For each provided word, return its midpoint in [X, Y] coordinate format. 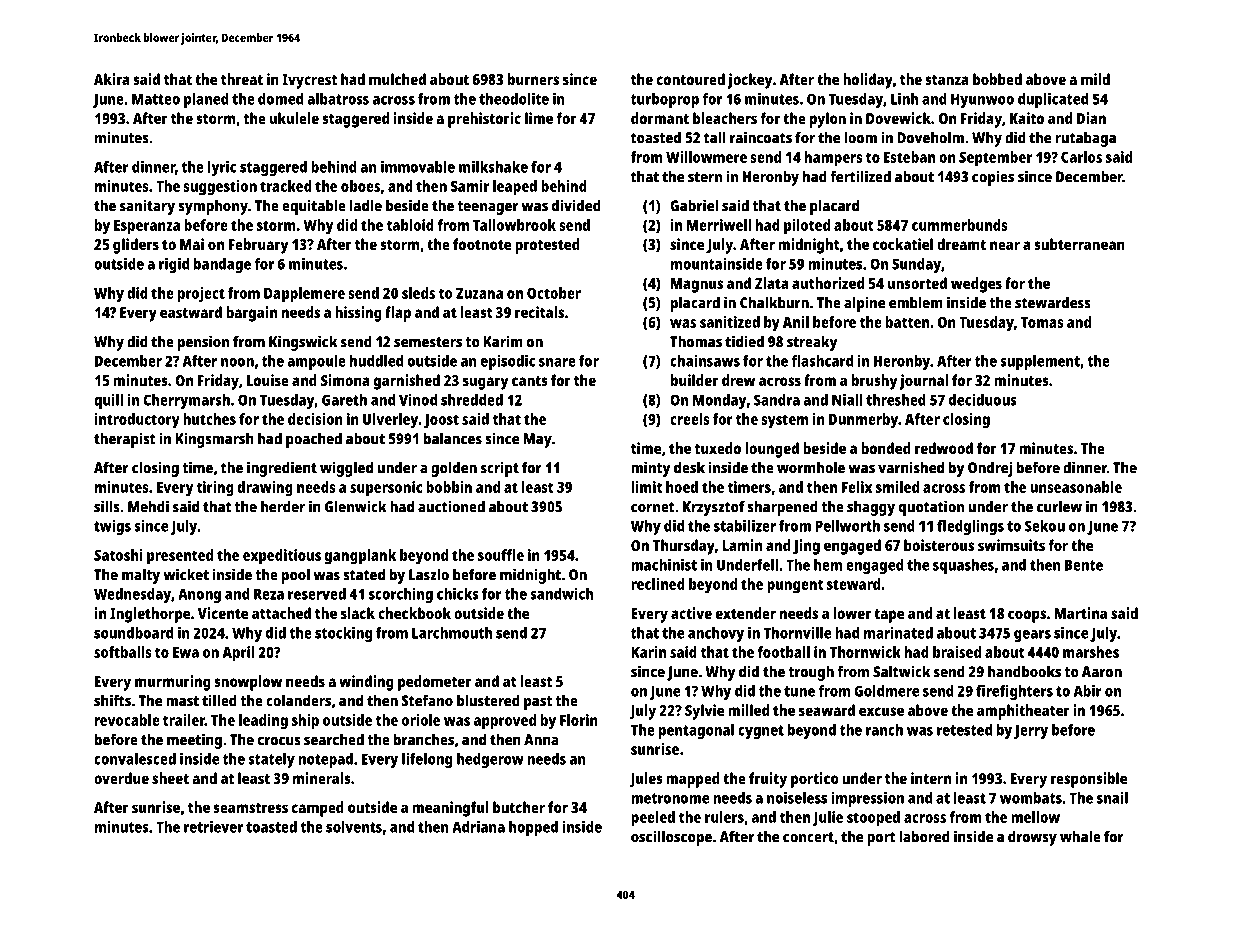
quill [108, 401]
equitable [314, 207]
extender [746, 613]
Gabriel [694, 205]
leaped [515, 188]
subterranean [1079, 244]
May [537, 440]
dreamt [961, 244]
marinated [898, 633]
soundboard [133, 633]
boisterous [939, 545]
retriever [213, 827]
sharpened [782, 508]
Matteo [156, 99]
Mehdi [148, 506]
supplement [1040, 362]
